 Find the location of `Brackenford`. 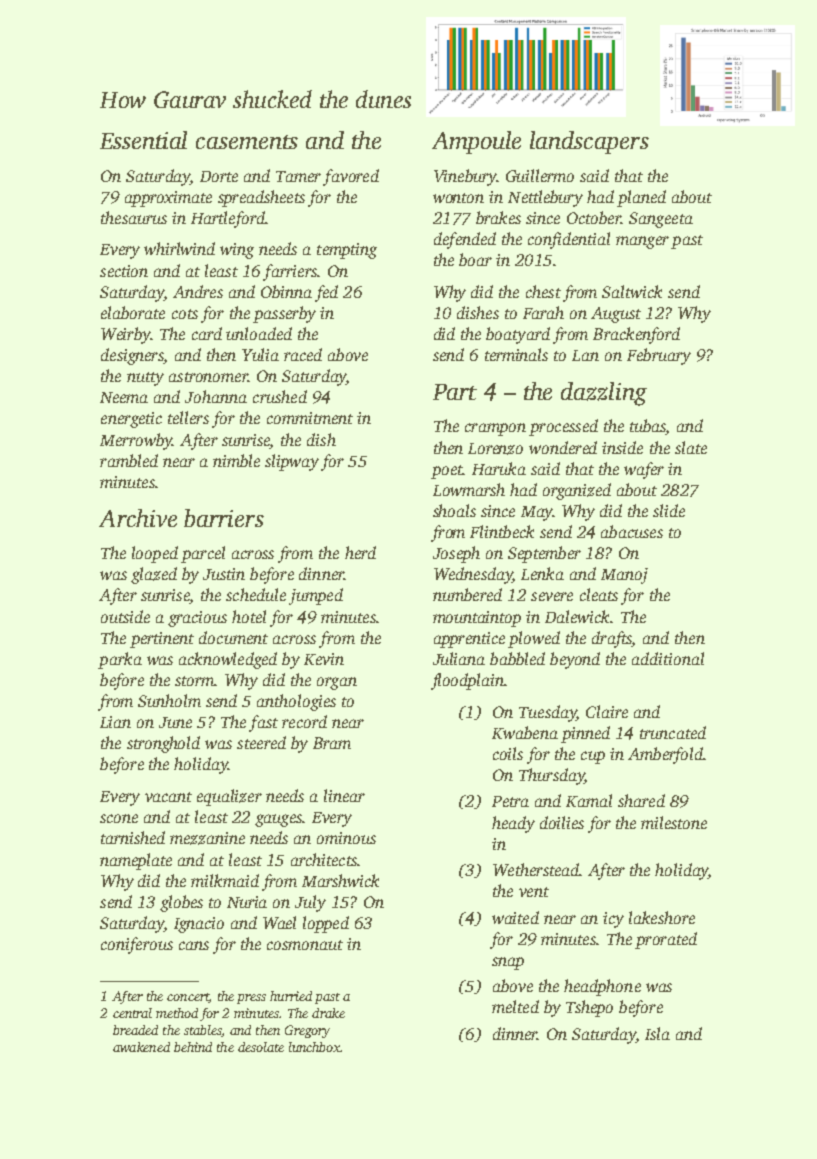

Brackenford is located at coordinates (636, 335).
